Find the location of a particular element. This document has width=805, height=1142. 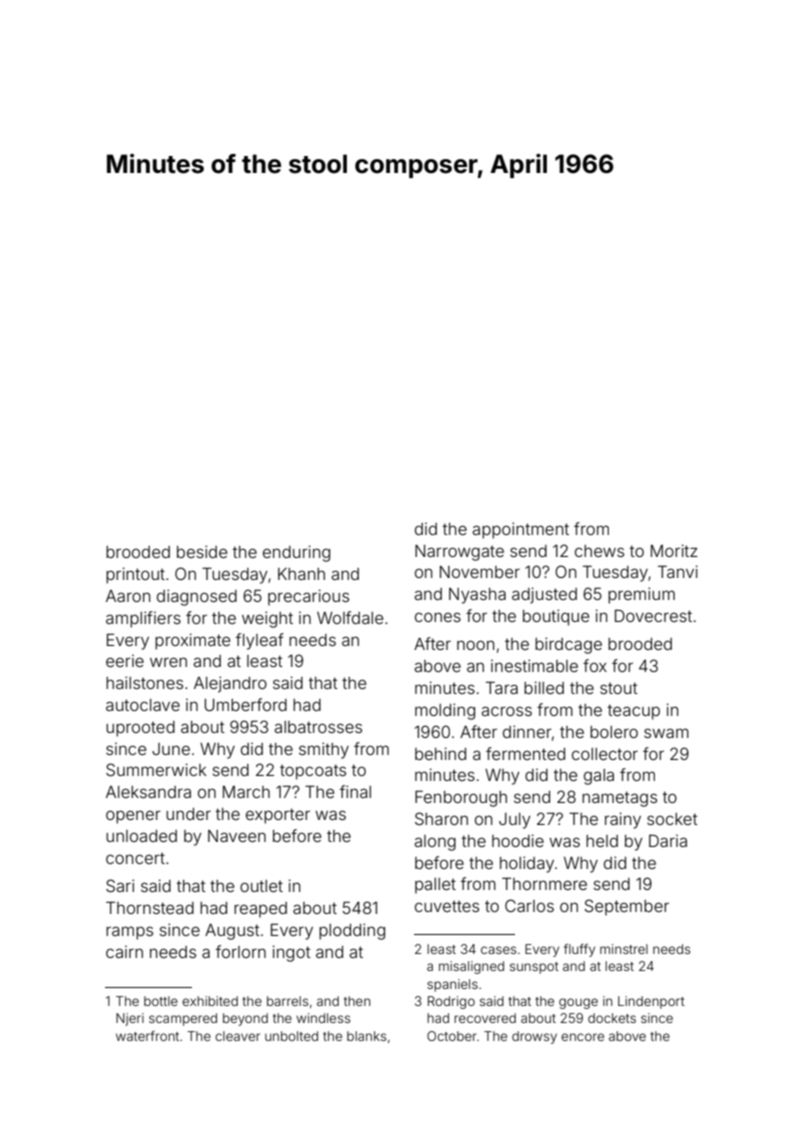

chews is located at coordinates (599, 551).
